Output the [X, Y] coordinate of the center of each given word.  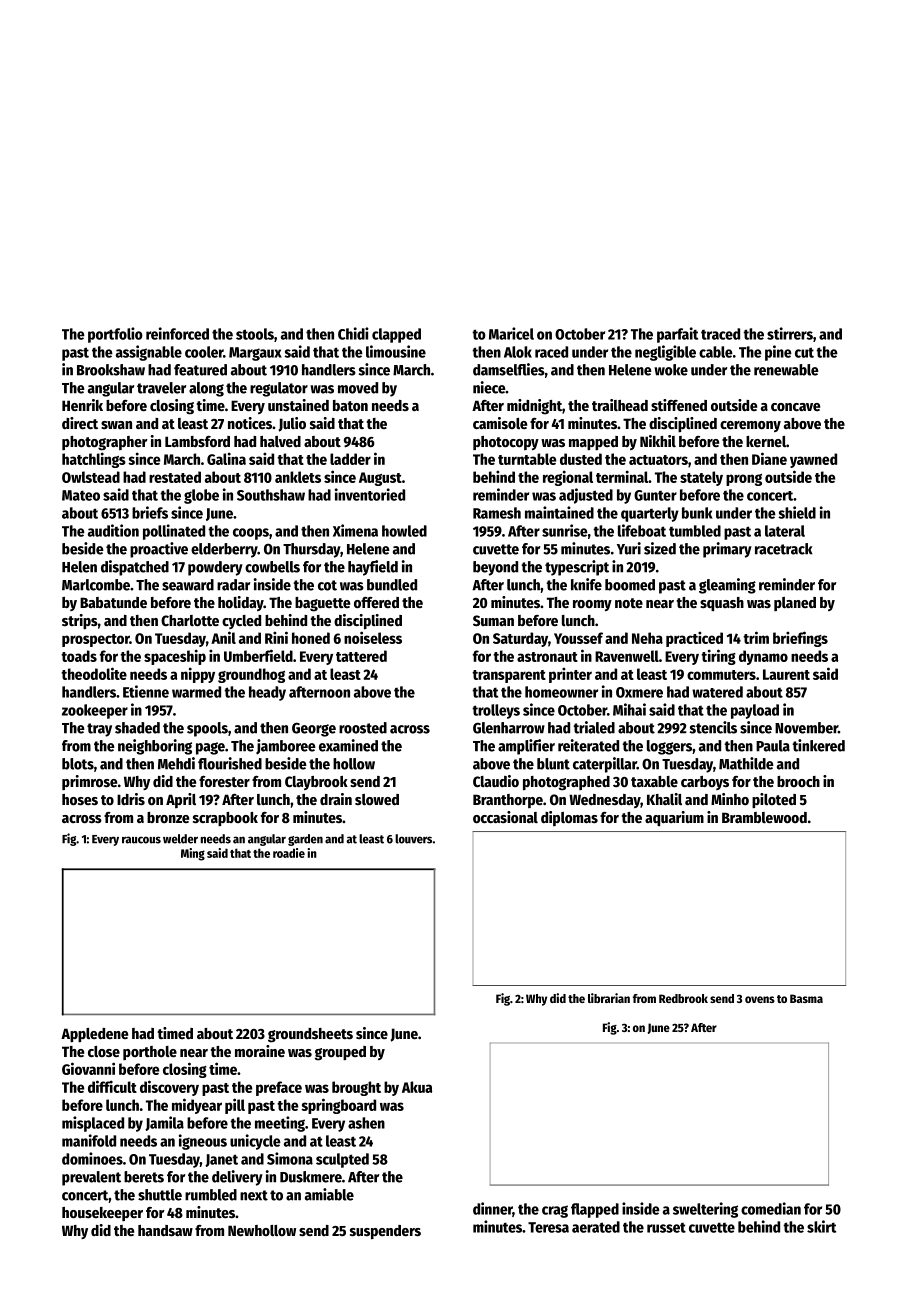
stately [701, 478]
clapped [396, 335]
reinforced [177, 333]
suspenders [385, 1232]
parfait [677, 335]
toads [79, 656]
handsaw [165, 1230]
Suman [493, 620]
